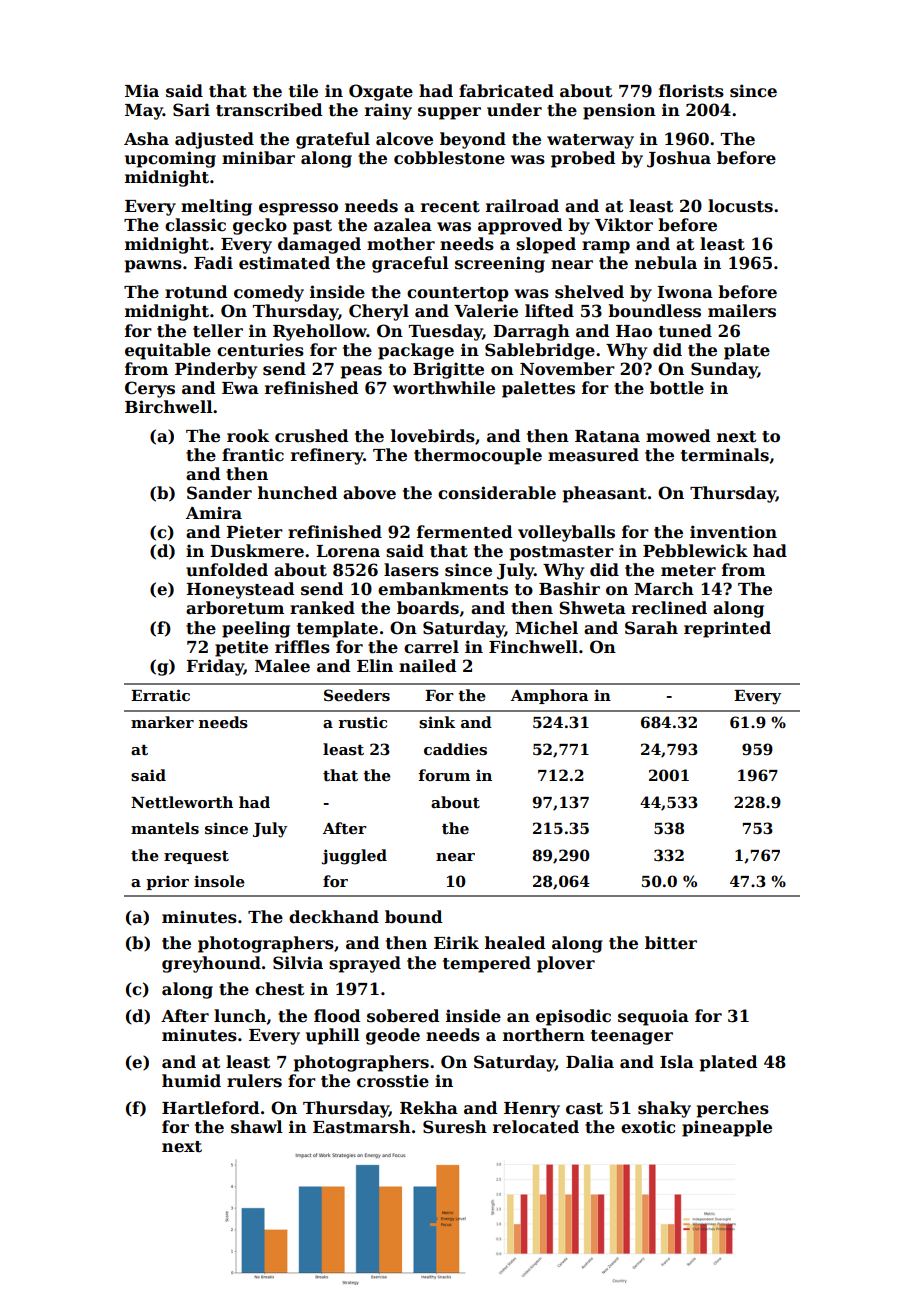  What do you see at coordinates (733, 532) in the image?
I see `invention` at bounding box center [733, 532].
